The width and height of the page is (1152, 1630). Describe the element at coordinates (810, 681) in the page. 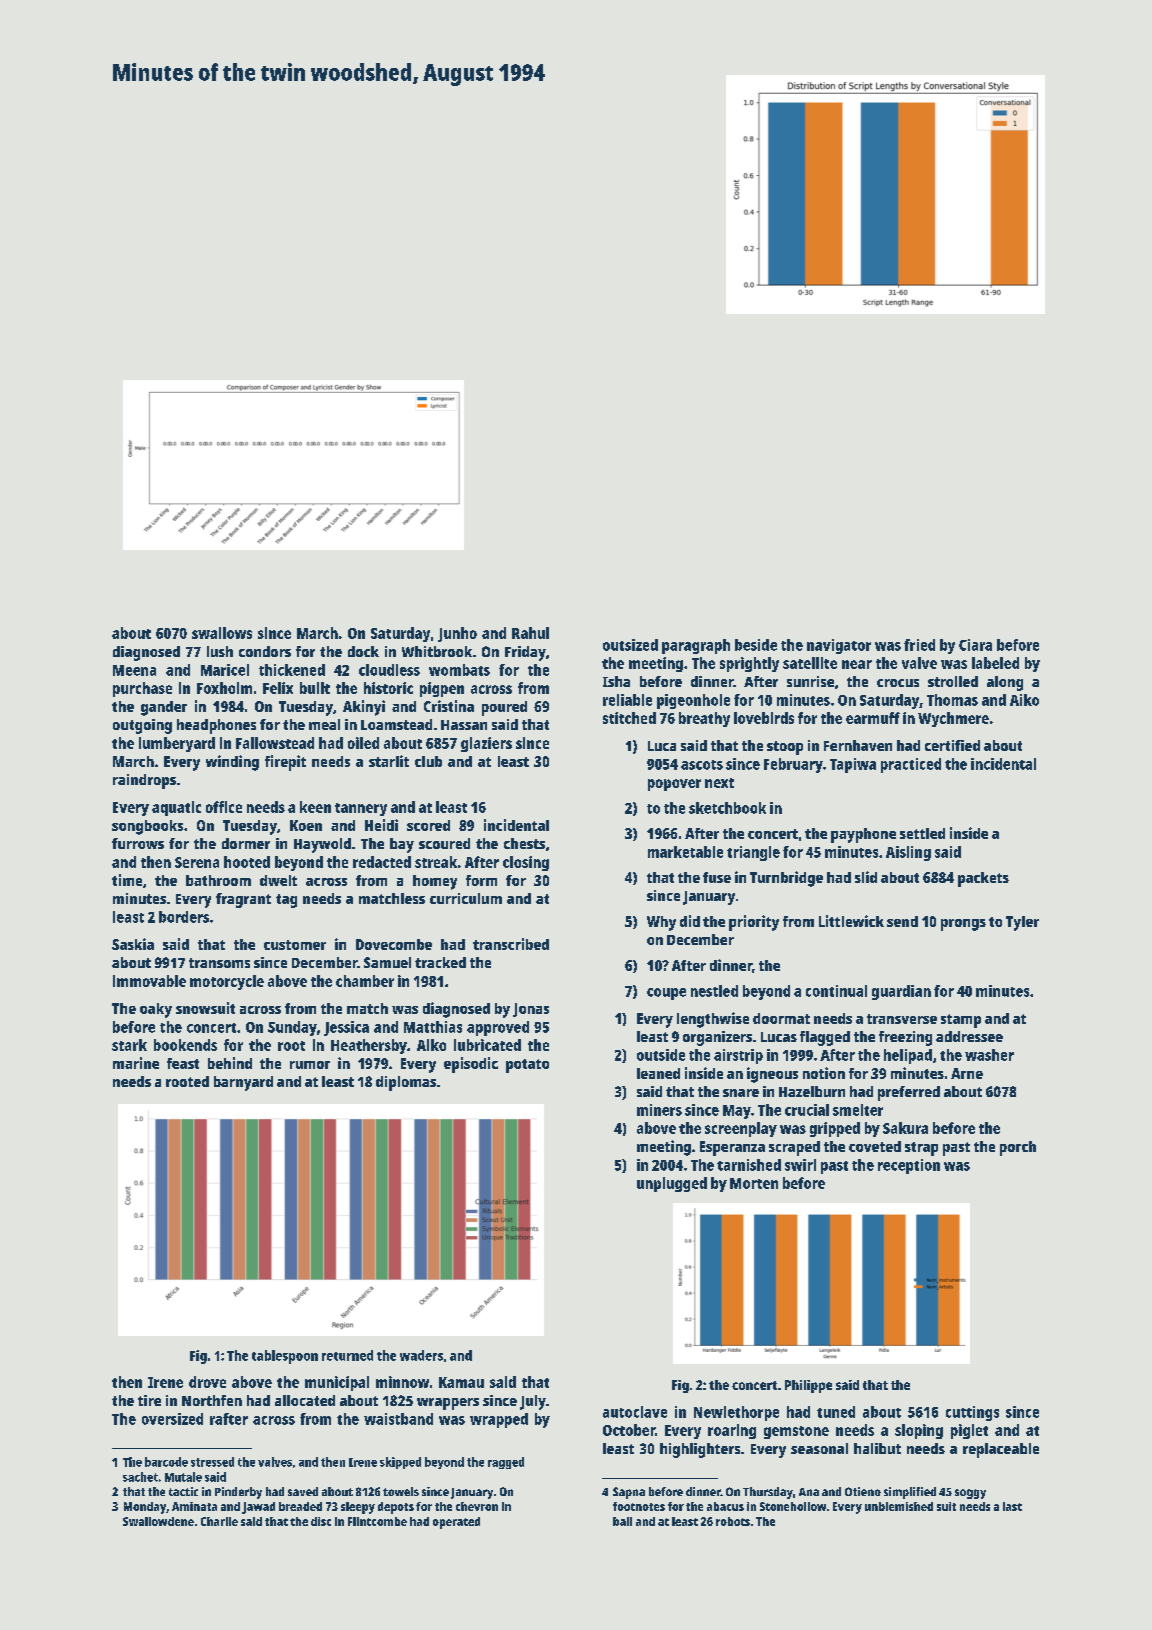

I see `sunrise` at that location.
